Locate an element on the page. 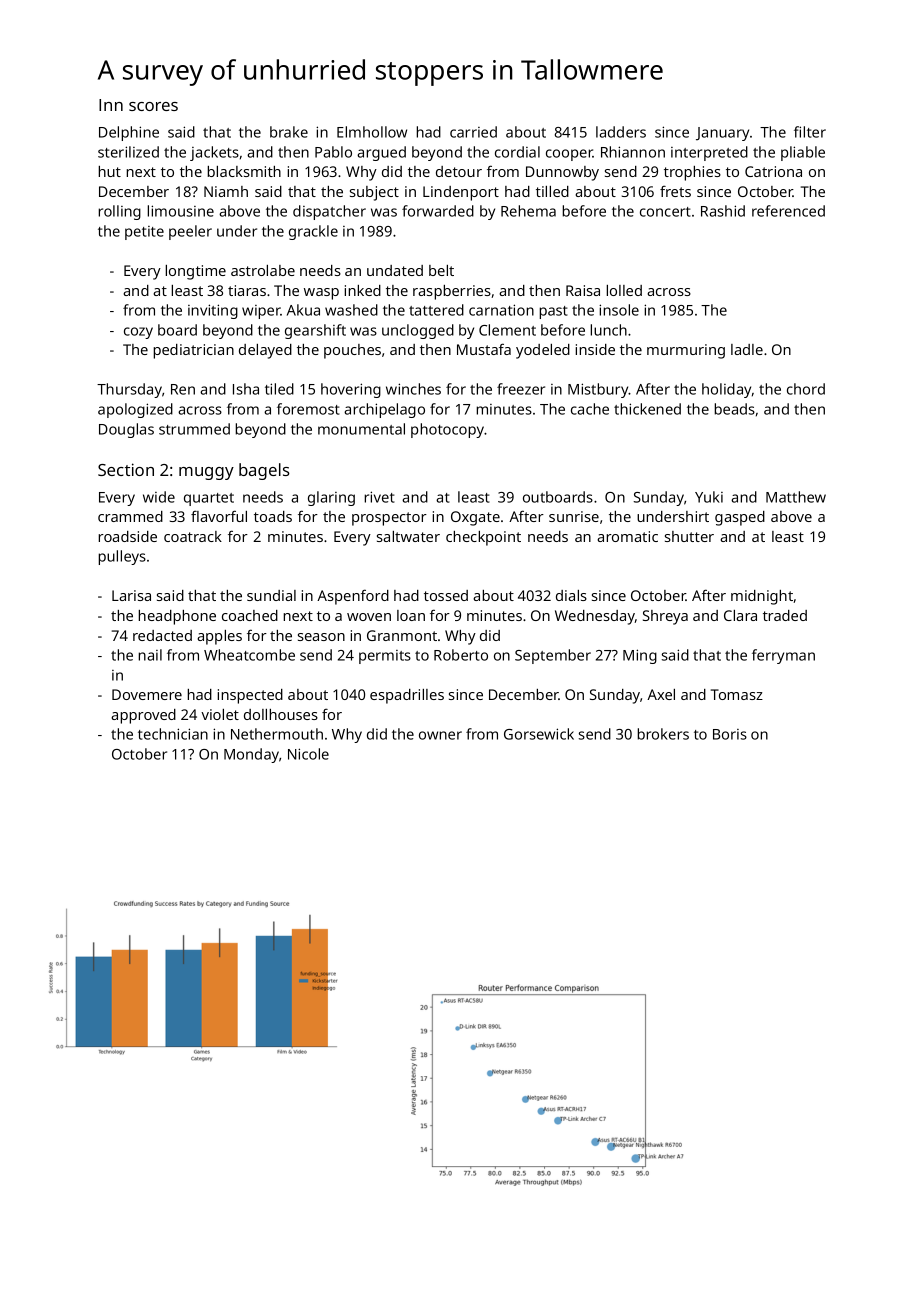  peeler is located at coordinates (190, 232).
